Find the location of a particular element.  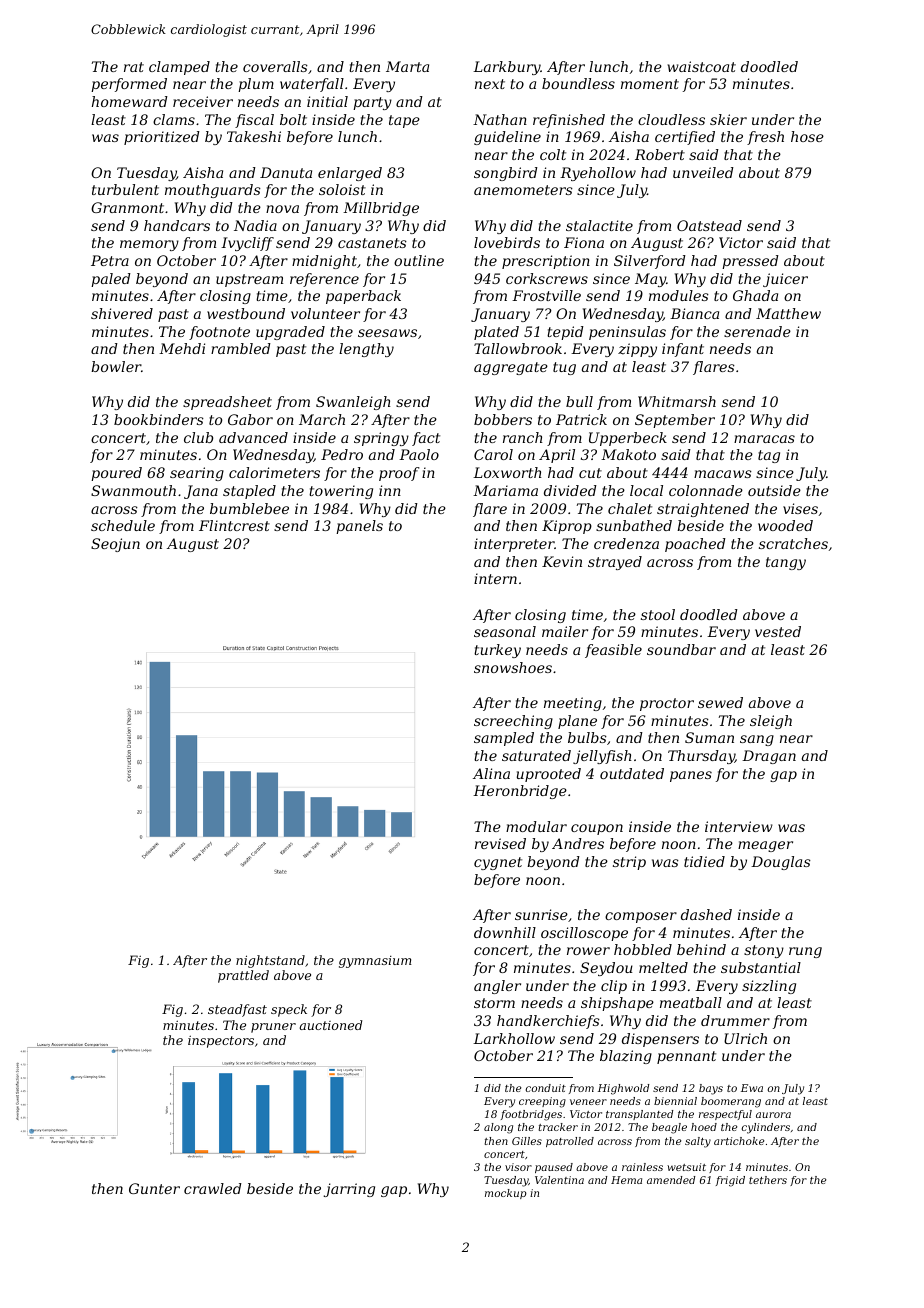

Alina is located at coordinates (491, 773).
